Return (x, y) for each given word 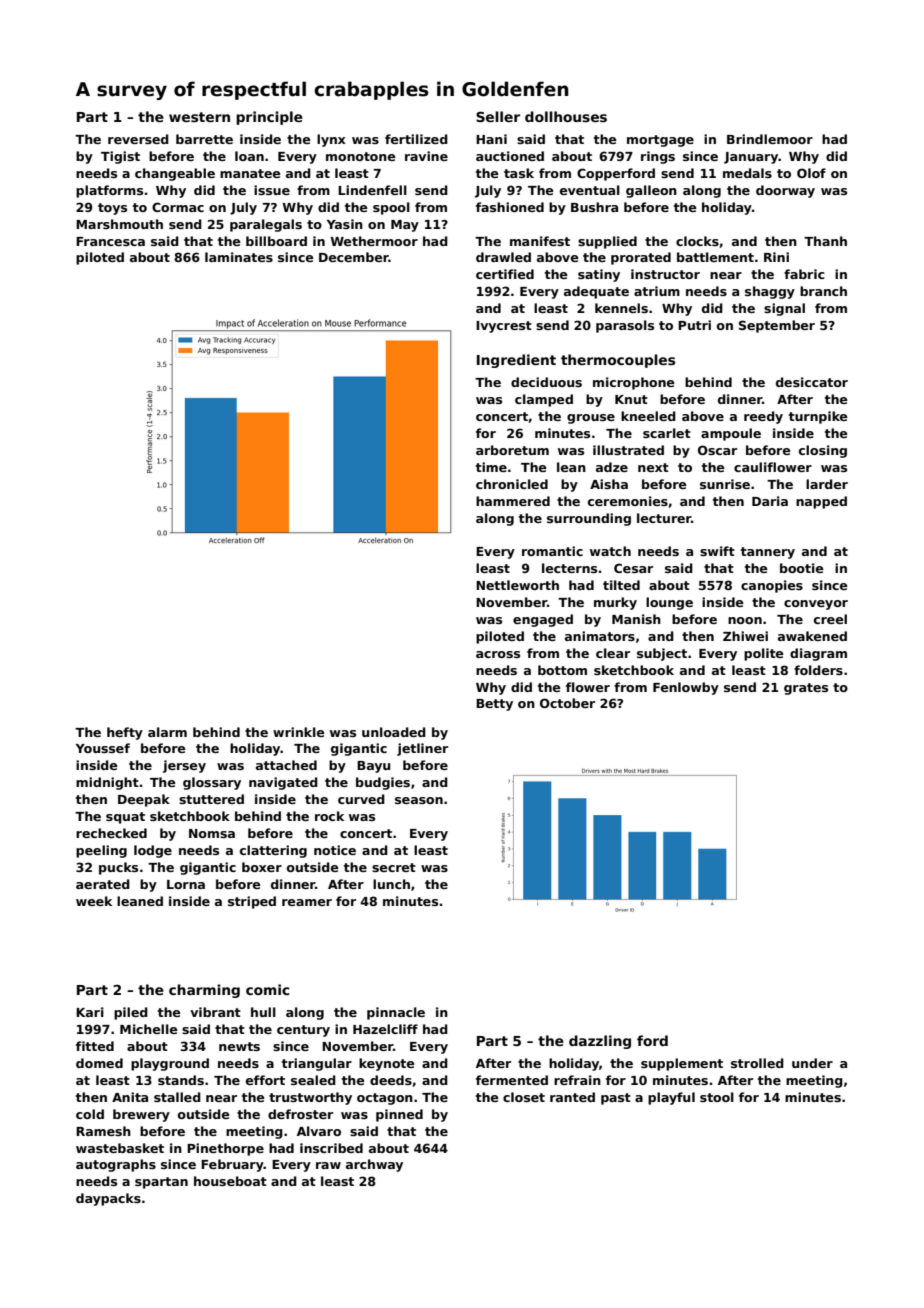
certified (505, 274)
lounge (669, 603)
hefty (125, 733)
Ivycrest (504, 327)
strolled (757, 1063)
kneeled (648, 416)
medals (747, 173)
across (498, 654)
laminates (239, 257)
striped (252, 902)
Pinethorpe (225, 1149)
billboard (276, 241)
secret (394, 867)
